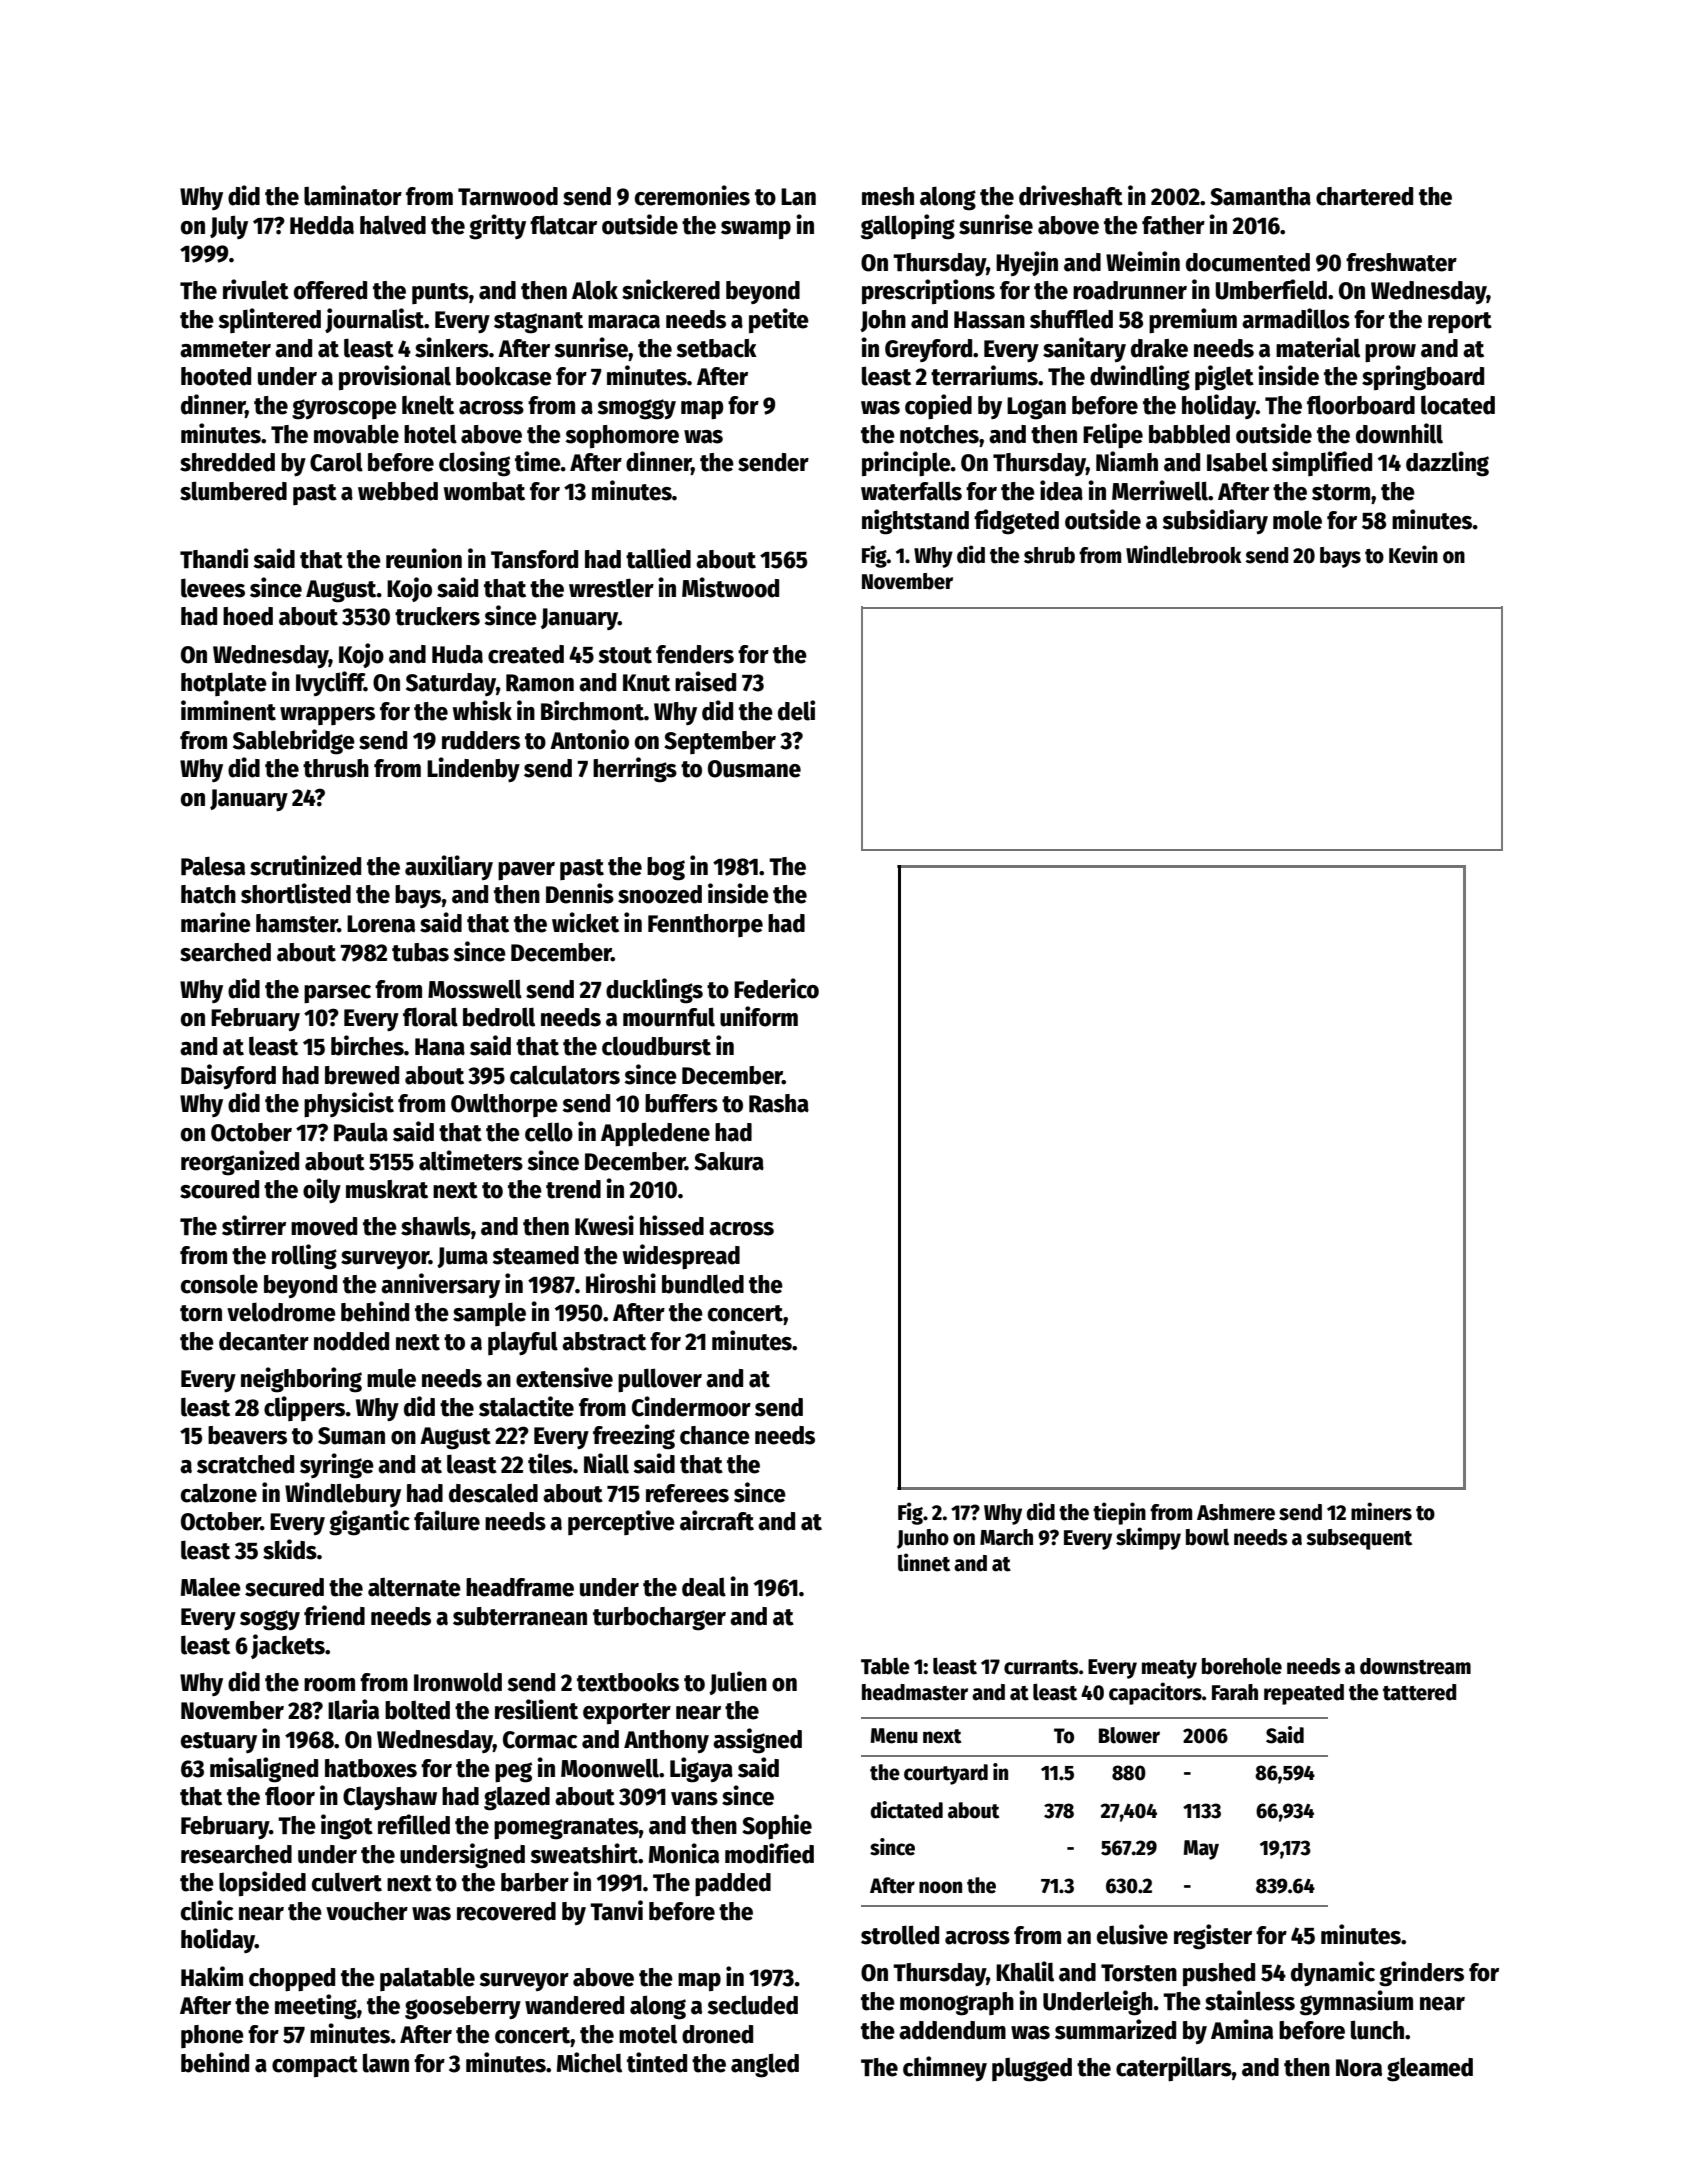  Describe the element at coordinates (1236, 1512) in the image. I see `Ashmere` at that location.
